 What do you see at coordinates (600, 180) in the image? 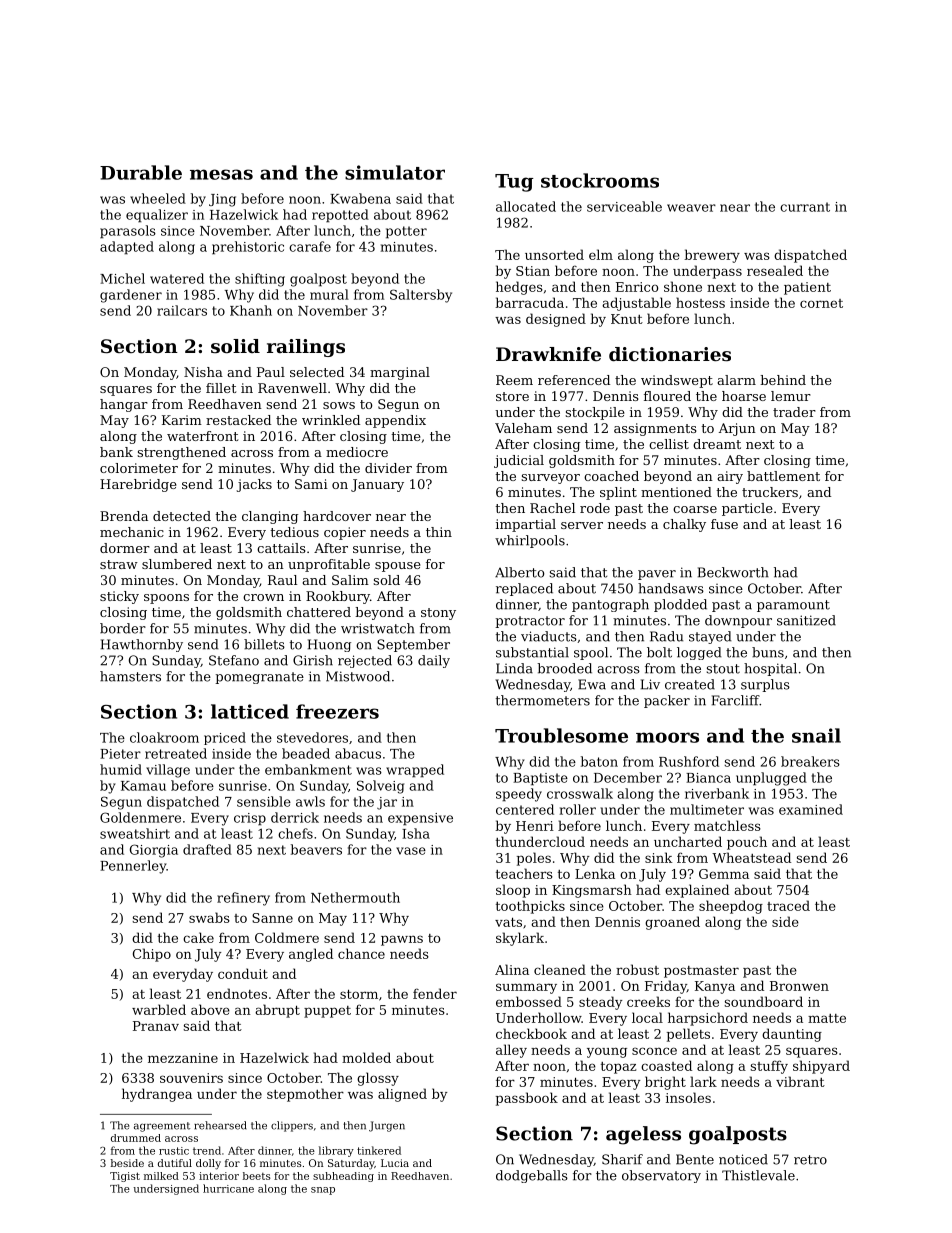
I see `stockrooms` at bounding box center [600, 180].
